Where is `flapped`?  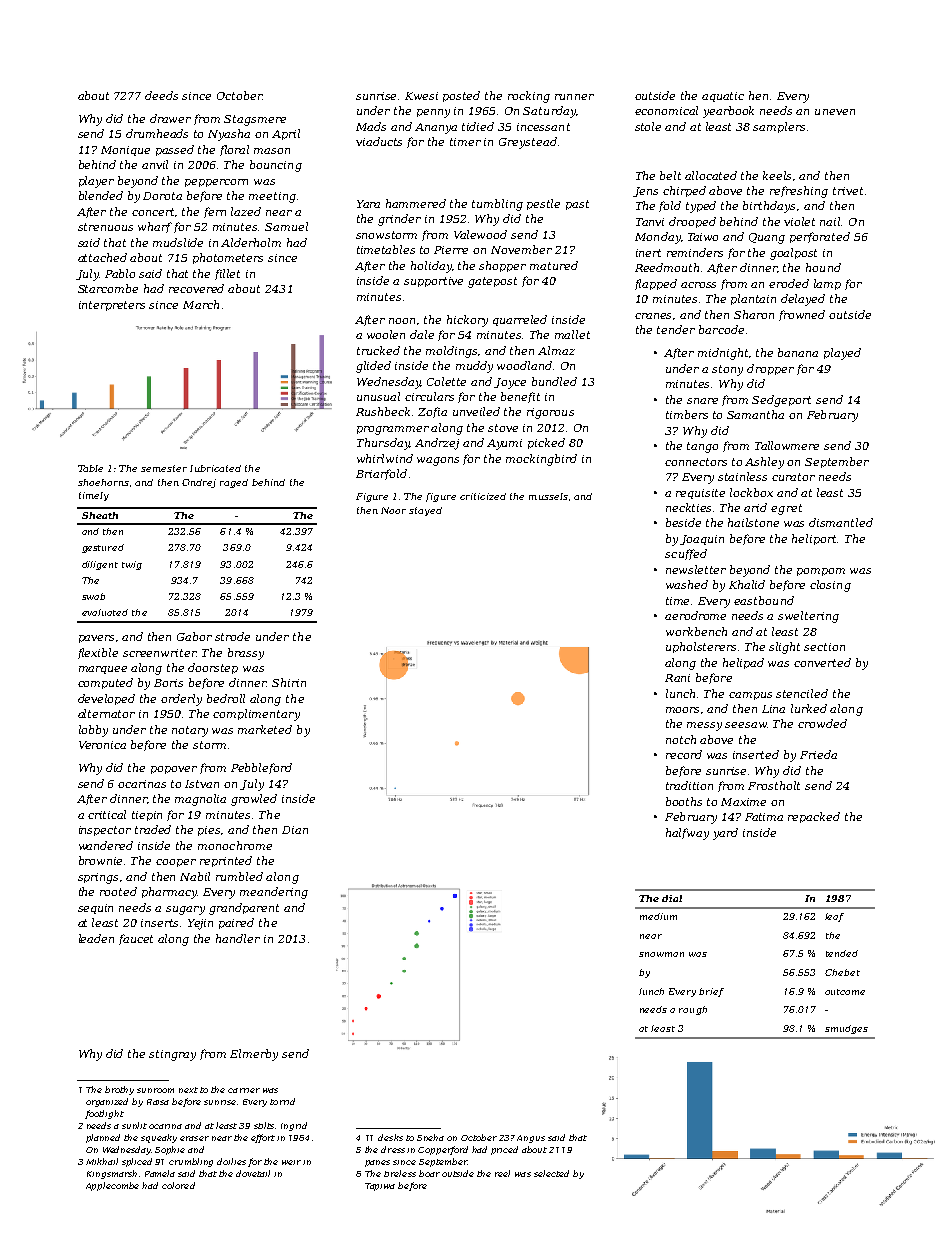
flapped is located at coordinates (656, 284).
